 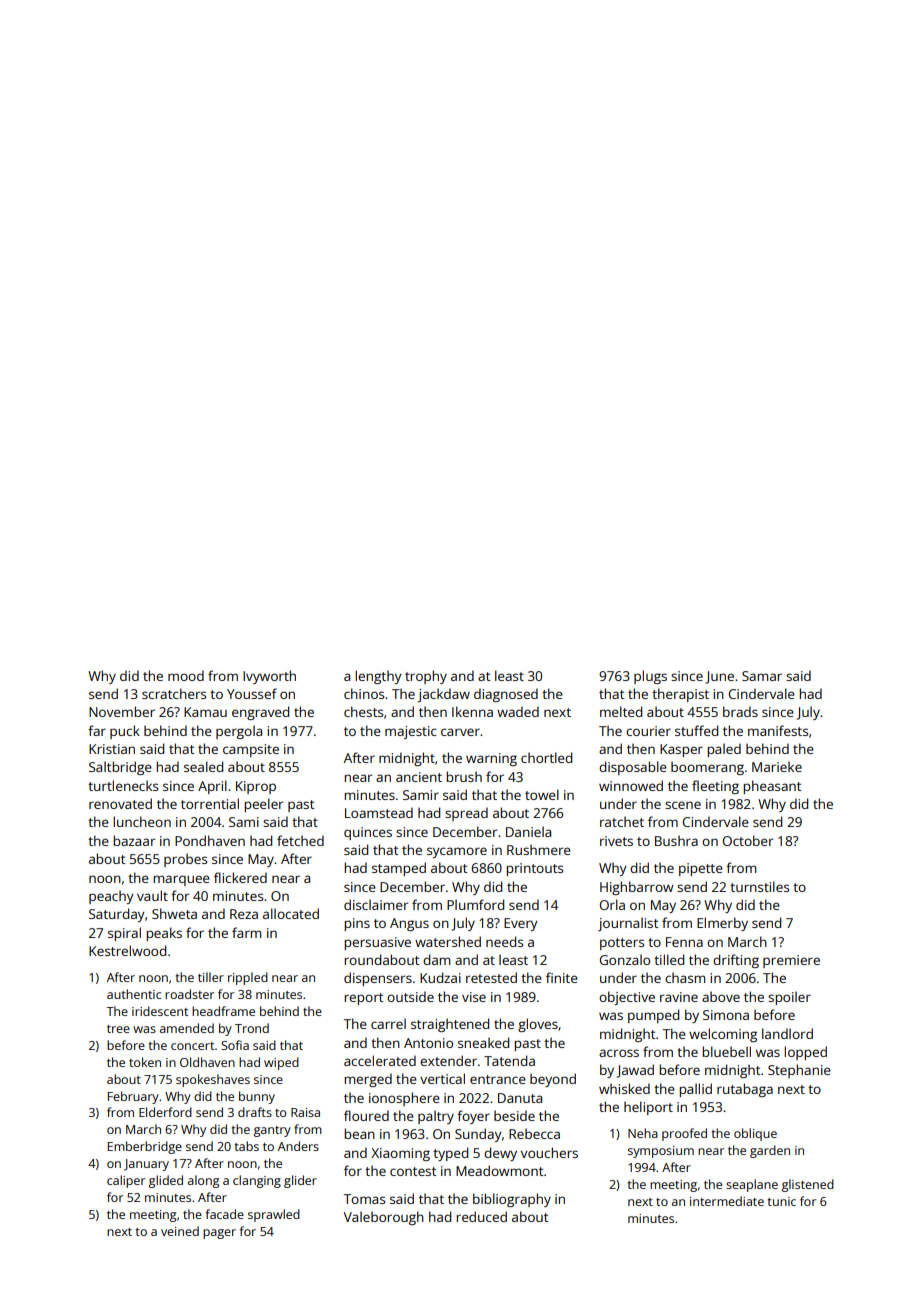 What do you see at coordinates (404, 1099) in the document?
I see `ionosphere` at bounding box center [404, 1099].
